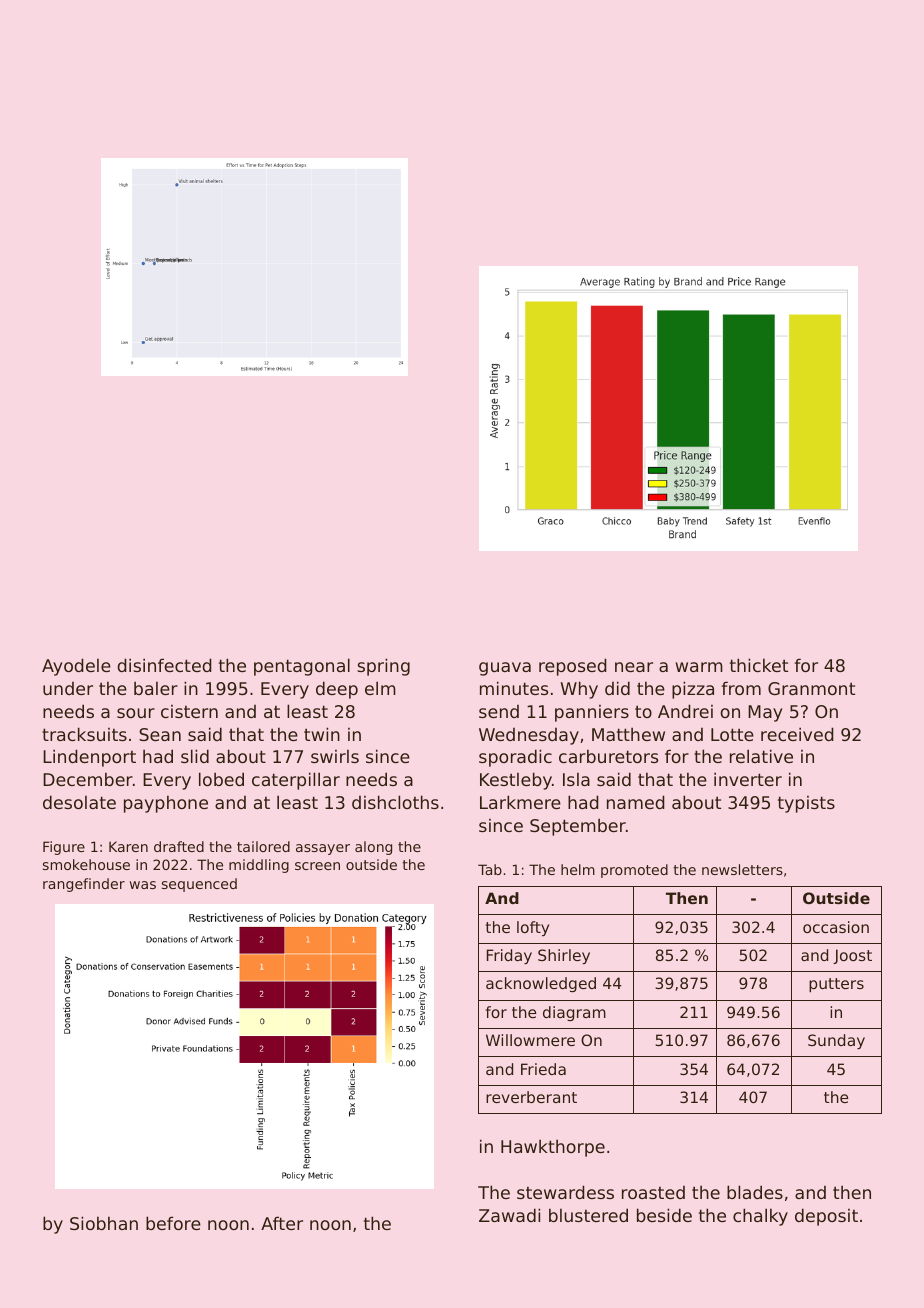 This screenshot has width=924, height=1308. Describe the element at coordinates (199, 885) in the screenshot. I see `sequenced` at that location.
